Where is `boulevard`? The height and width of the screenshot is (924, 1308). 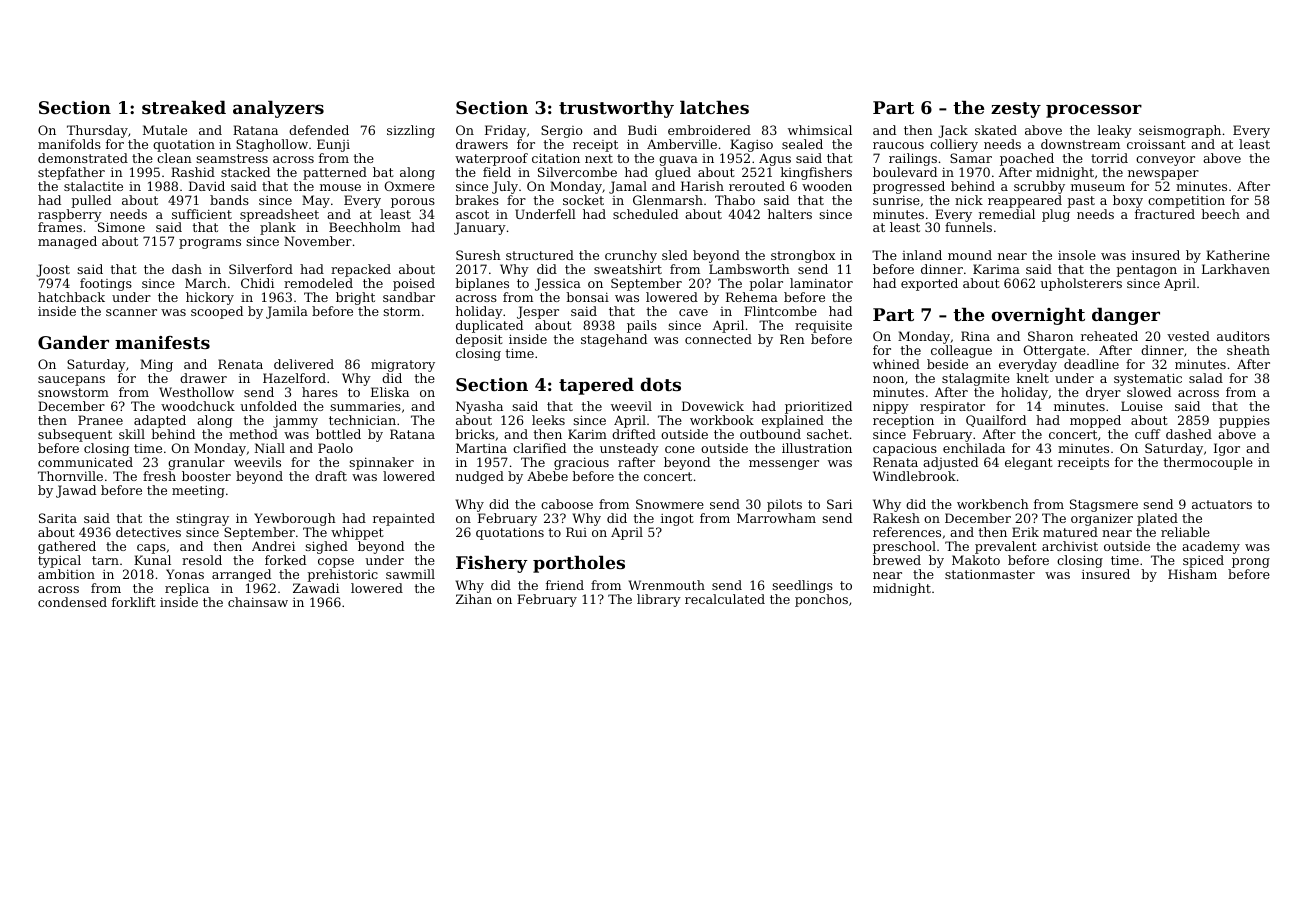 boulevard is located at coordinates (905, 172).
